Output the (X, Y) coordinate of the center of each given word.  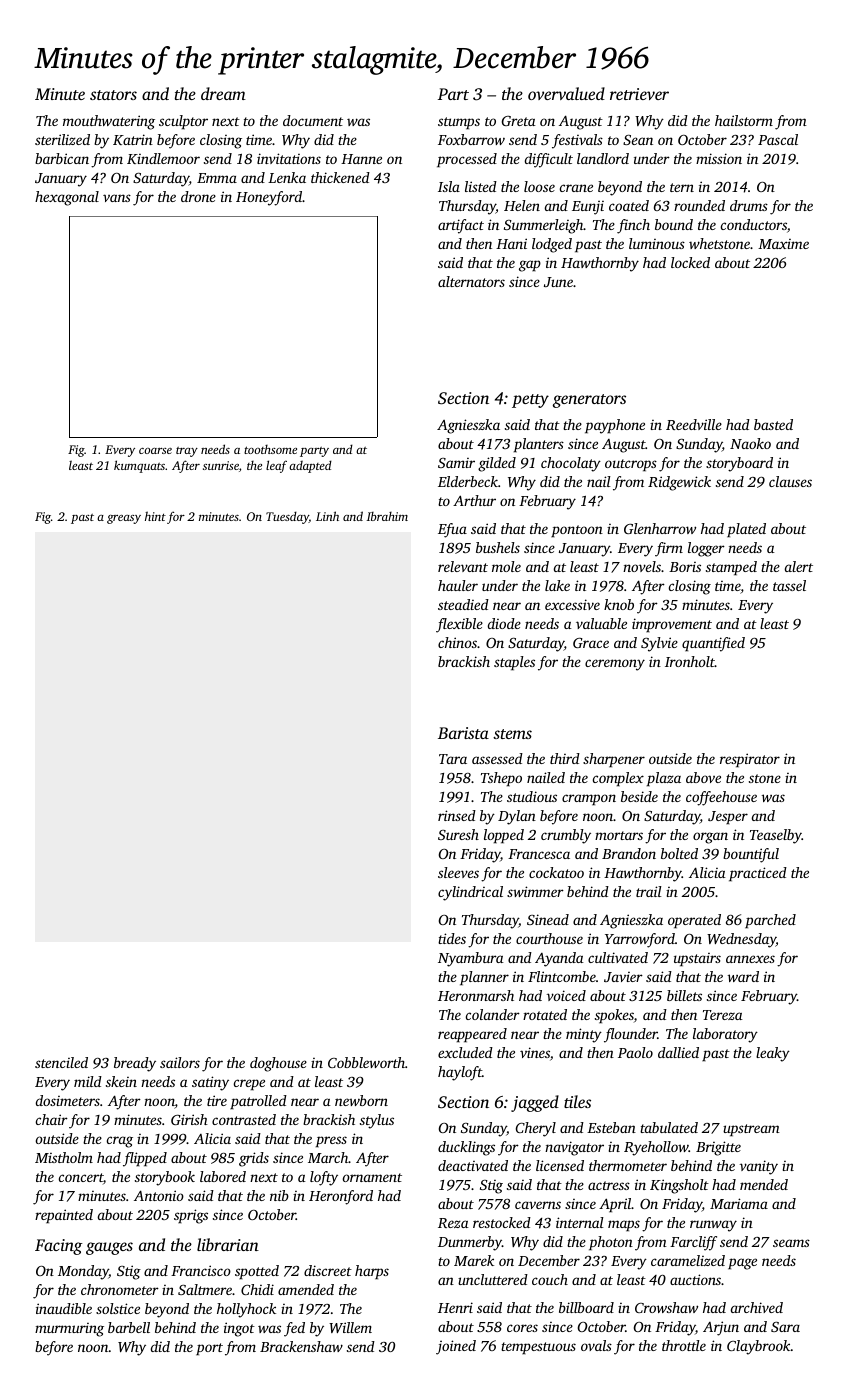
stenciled (61, 1062)
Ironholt (690, 661)
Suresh (458, 834)
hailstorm (744, 120)
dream (223, 93)
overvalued (566, 93)
